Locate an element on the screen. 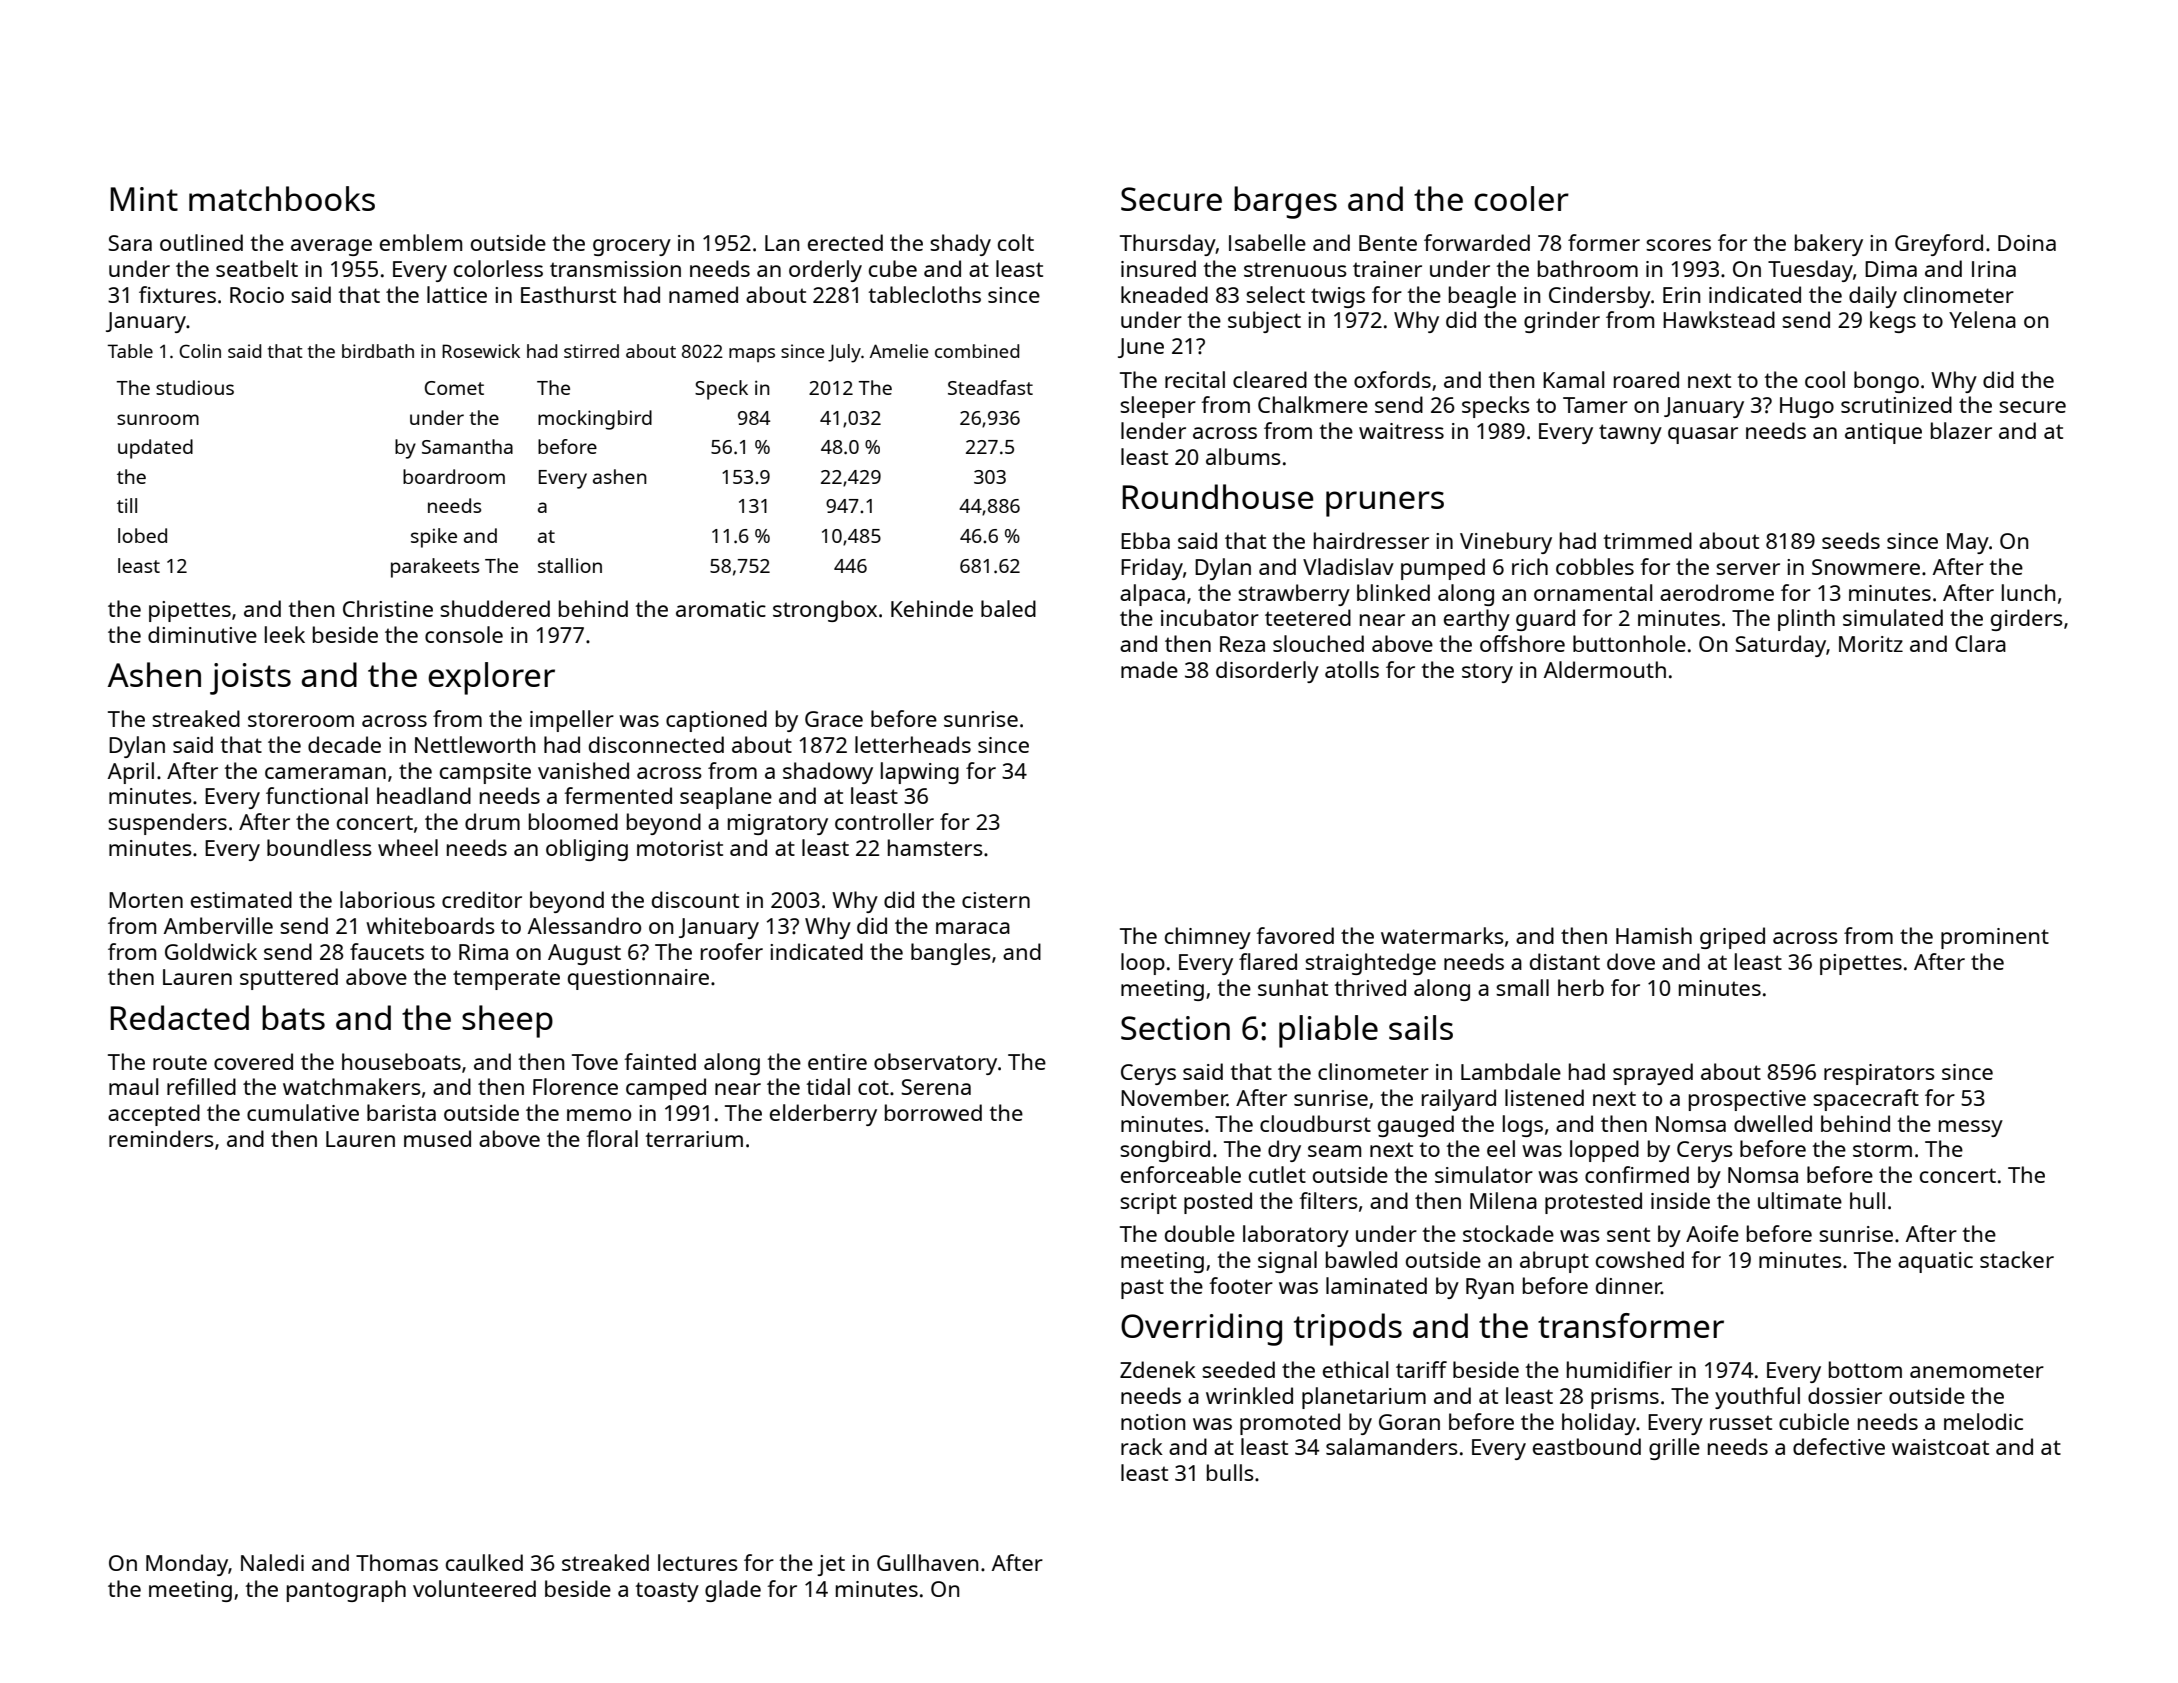  reminders is located at coordinates (161, 1138).
